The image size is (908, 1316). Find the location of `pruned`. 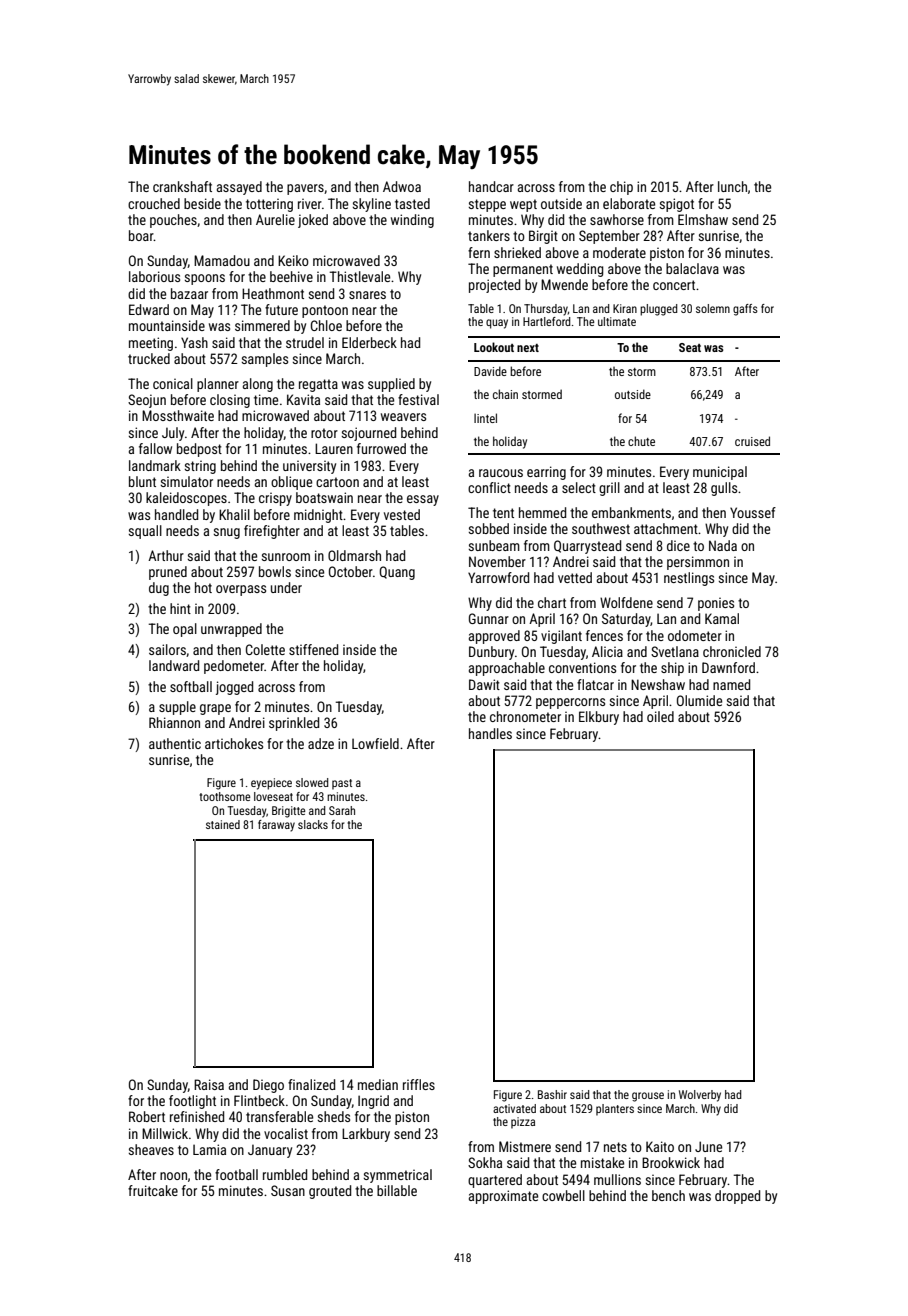

pruned is located at coordinates (168, 573).
